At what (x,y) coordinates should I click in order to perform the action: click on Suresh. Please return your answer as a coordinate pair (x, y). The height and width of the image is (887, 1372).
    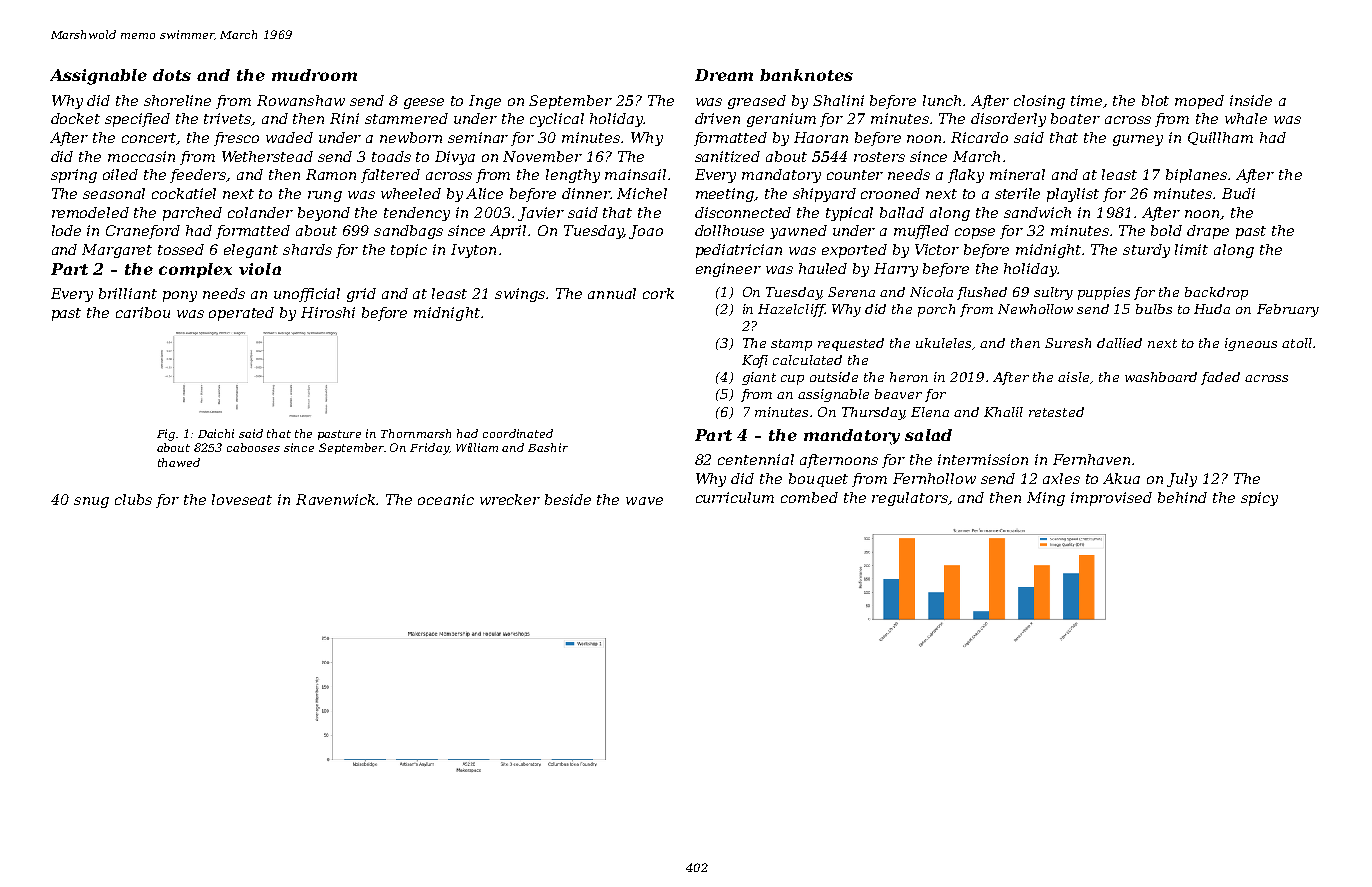
    Looking at the image, I should click on (1068, 343).
